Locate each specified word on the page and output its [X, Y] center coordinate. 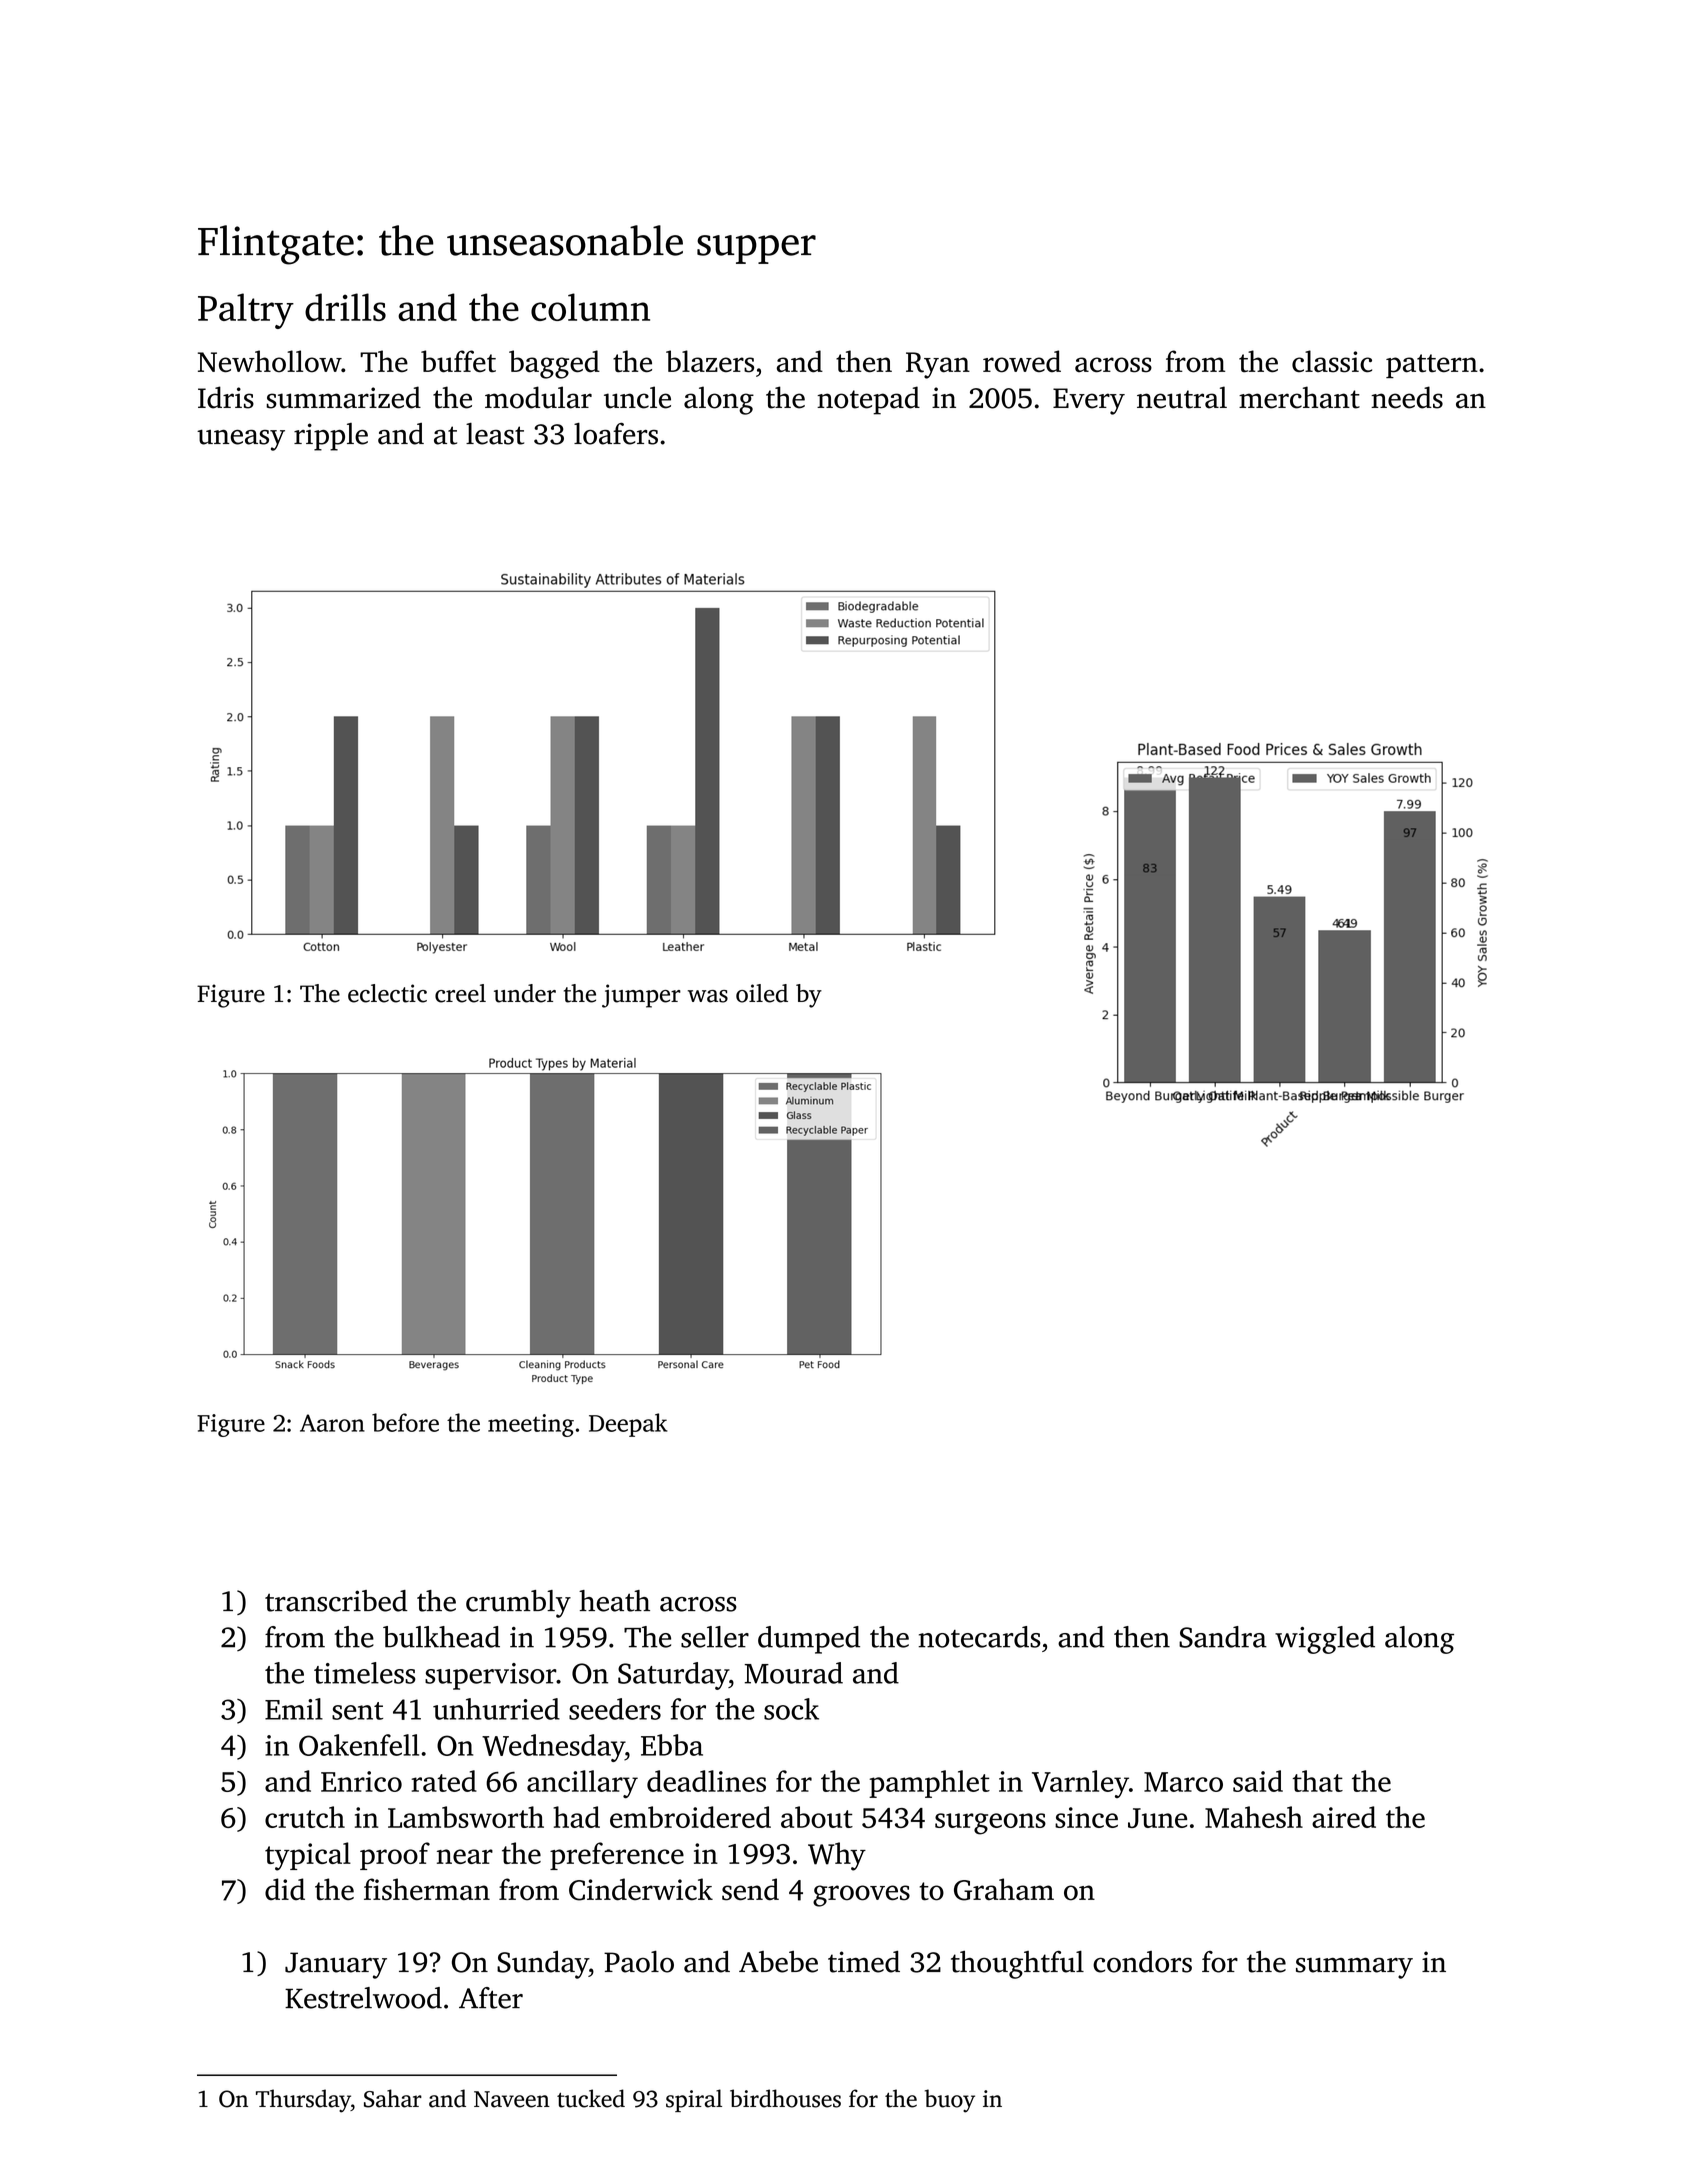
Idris [226, 397]
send [750, 1889]
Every [1089, 401]
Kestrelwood [363, 1998]
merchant [1299, 397]
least [495, 434]
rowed [1022, 361]
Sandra [1223, 1637]
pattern [1432, 366]
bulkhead [441, 1637]
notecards [979, 1637]
